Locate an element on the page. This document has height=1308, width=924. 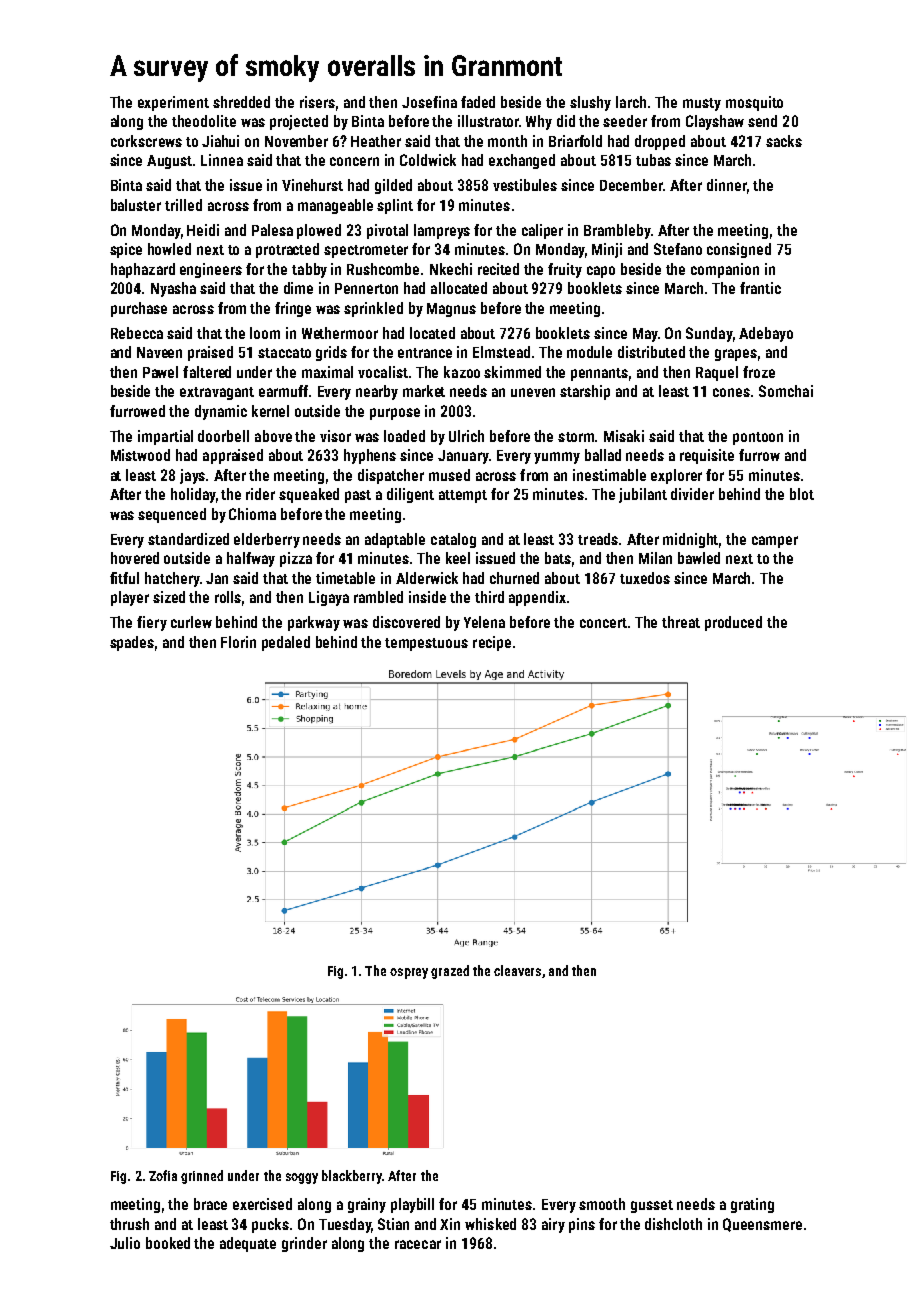
mosquito is located at coordinates (754, 103).
